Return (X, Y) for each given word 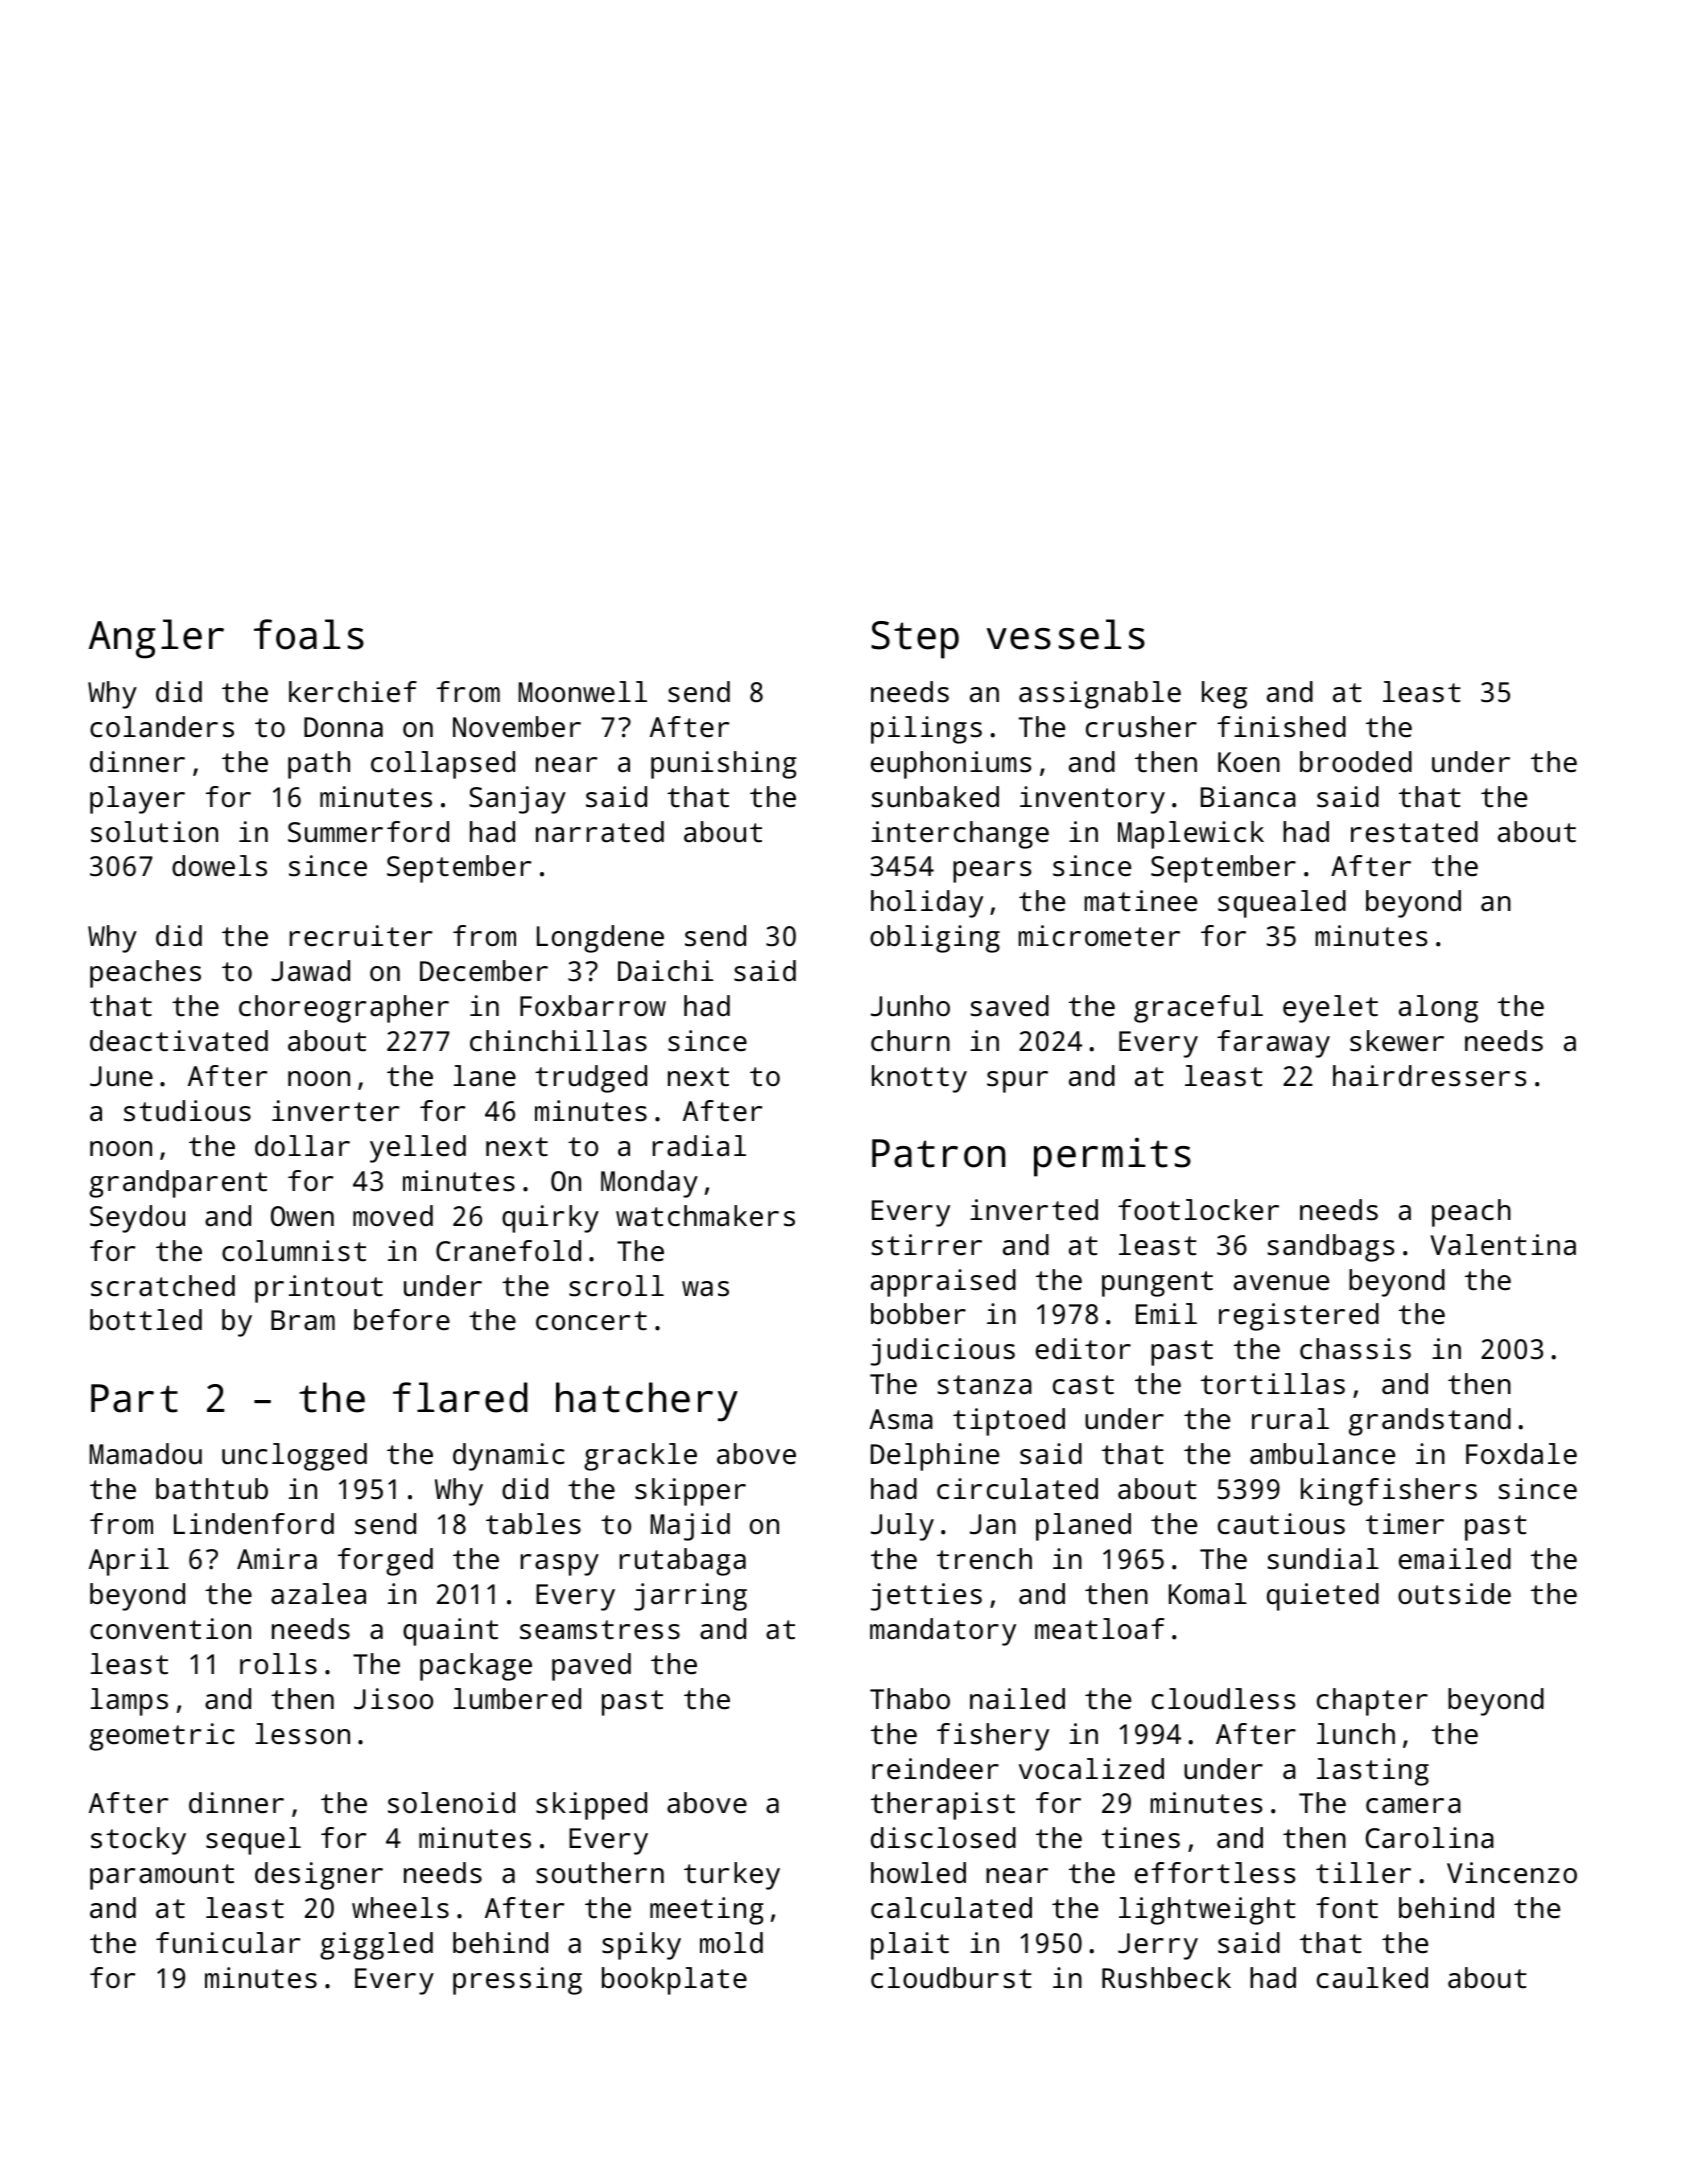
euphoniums (951, 765)
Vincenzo (1512, 1873)
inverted (1034, 1210)
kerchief (353, 692)
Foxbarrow (593, 1006)
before (402, 1320)
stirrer (926, 1245)
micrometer (1099, 936)
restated (1414, 832)
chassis (1355, 1349)
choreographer (344, 1009)
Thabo (910, 1699)
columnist (294, 1251)
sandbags (1330, 1248)
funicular (228, 1943)
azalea (318, 1594)
